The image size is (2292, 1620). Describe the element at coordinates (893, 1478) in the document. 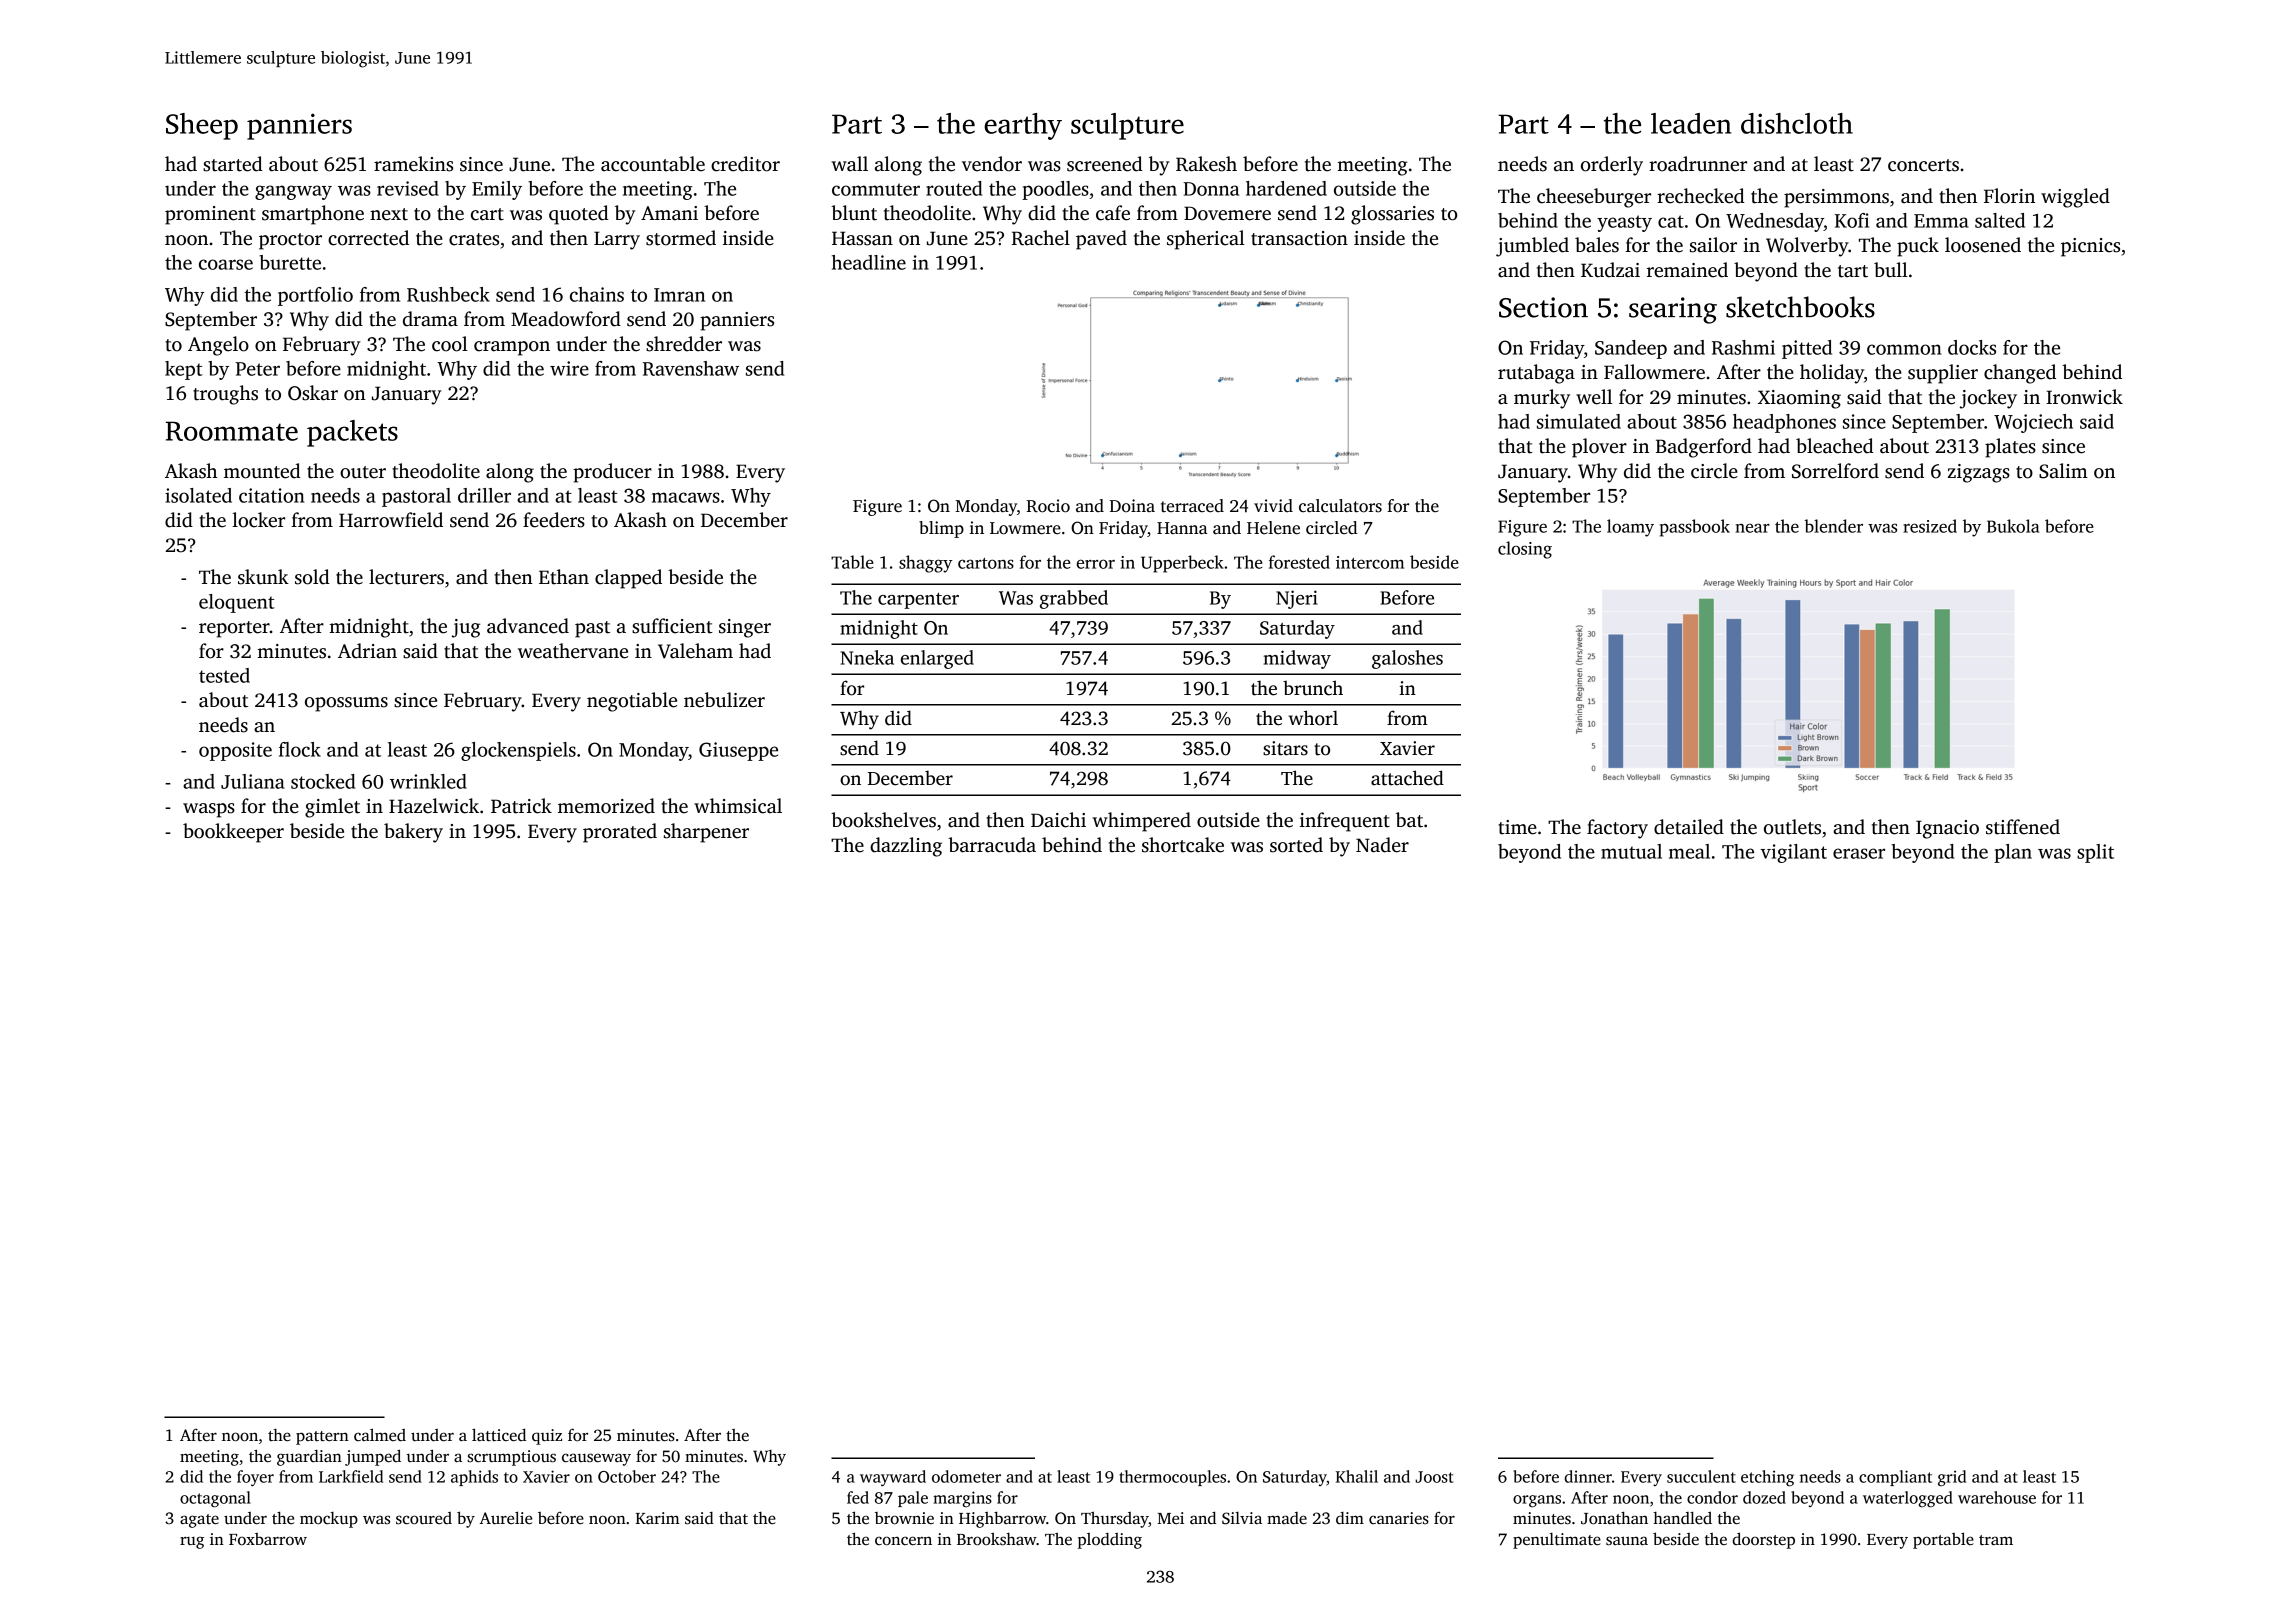

I see `wayward` at that location.
